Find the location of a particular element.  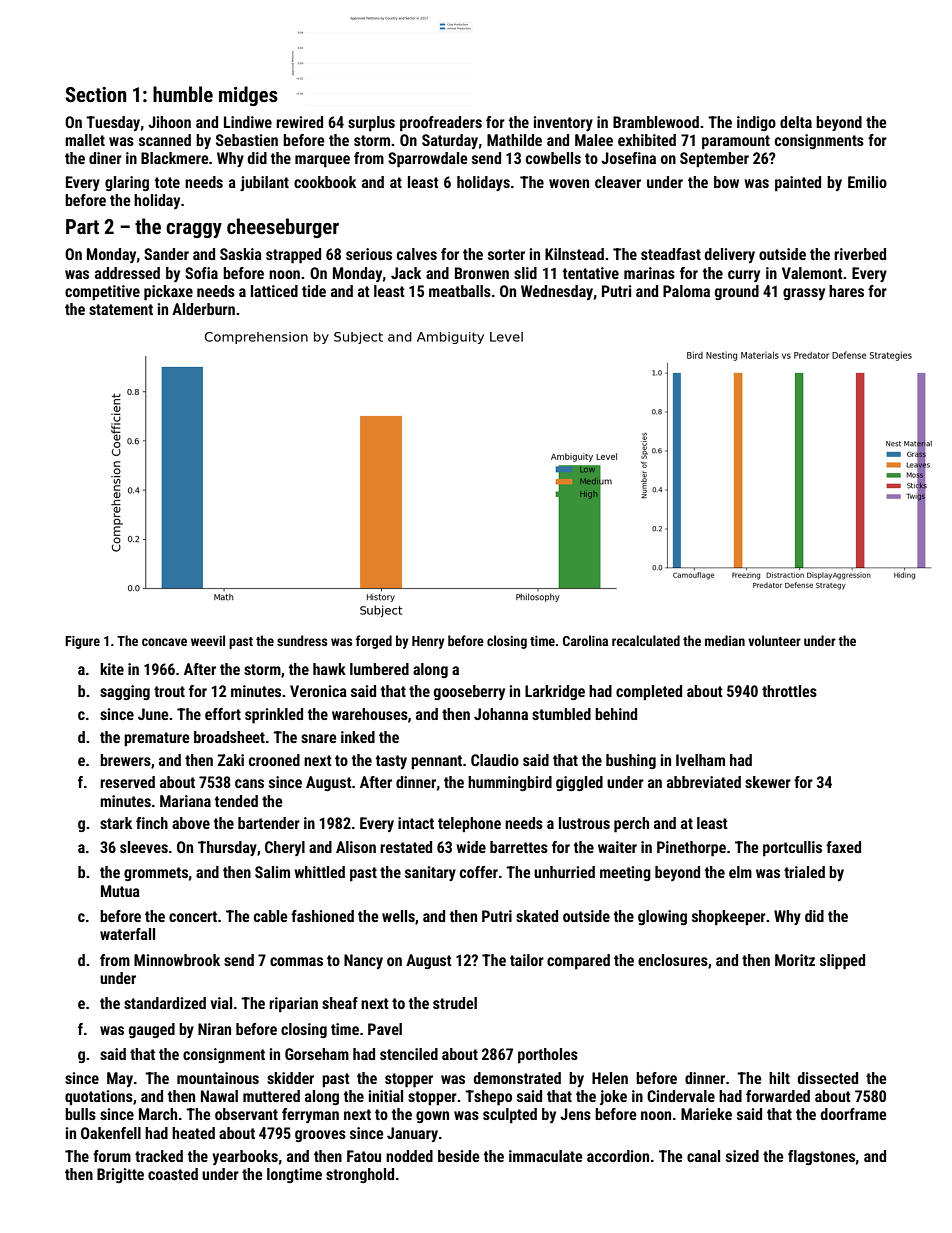

compared is located at coordinates (578, 962).
